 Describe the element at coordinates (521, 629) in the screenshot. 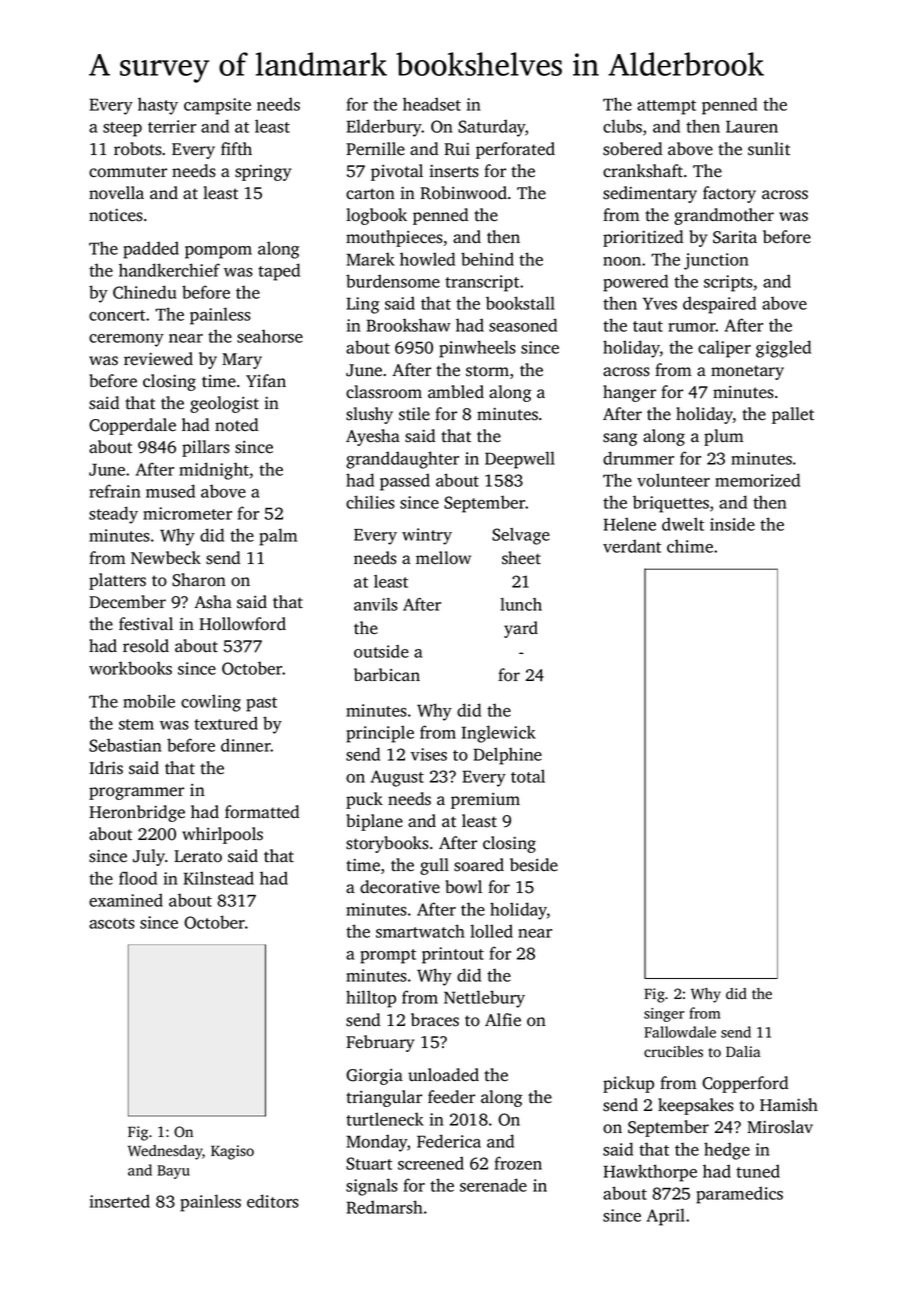

I see `yard` at that location.
